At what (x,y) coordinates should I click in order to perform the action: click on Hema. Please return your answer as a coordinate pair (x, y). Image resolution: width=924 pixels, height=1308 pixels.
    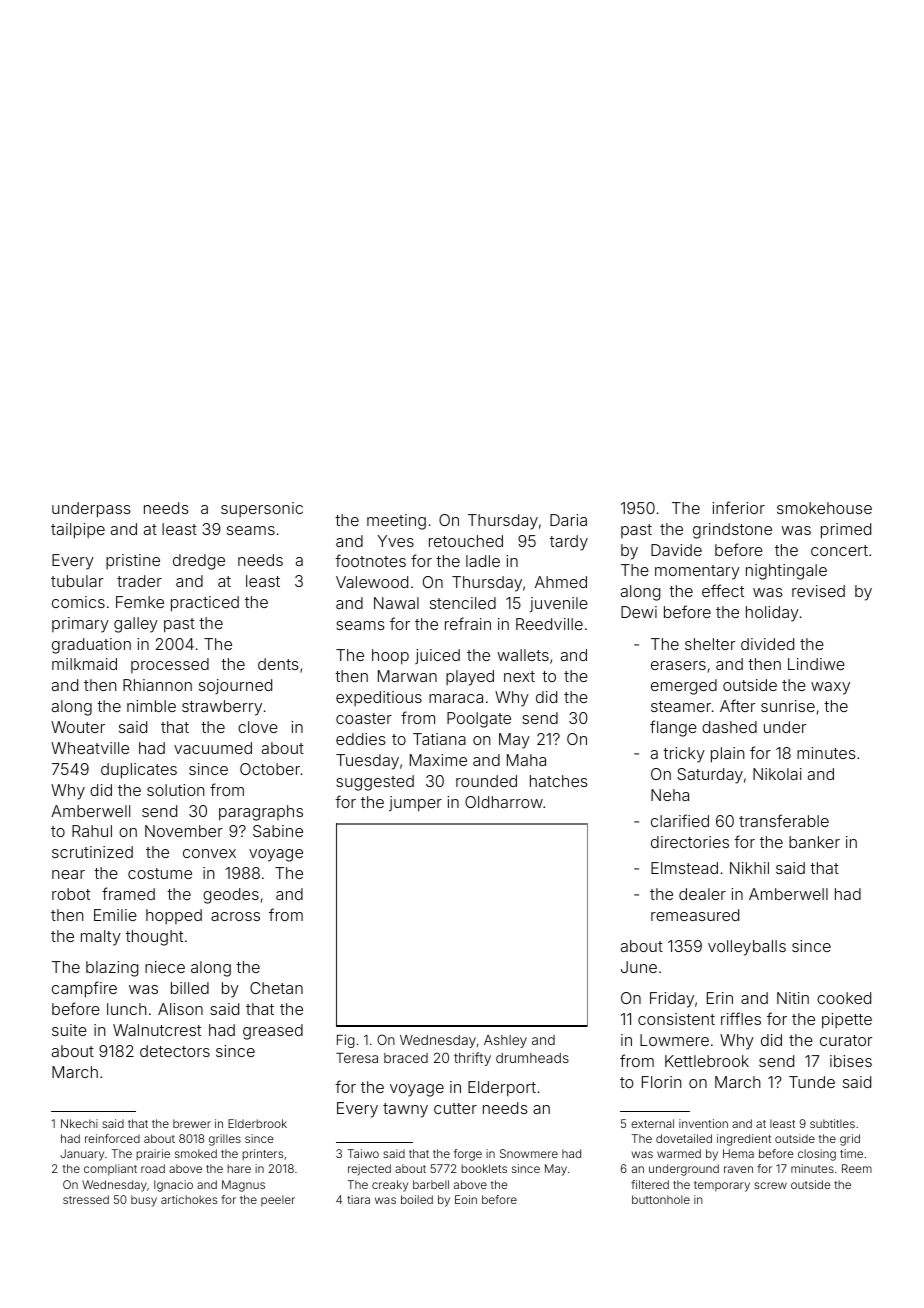
    Looking at the image, I should click on (738, 1153).
